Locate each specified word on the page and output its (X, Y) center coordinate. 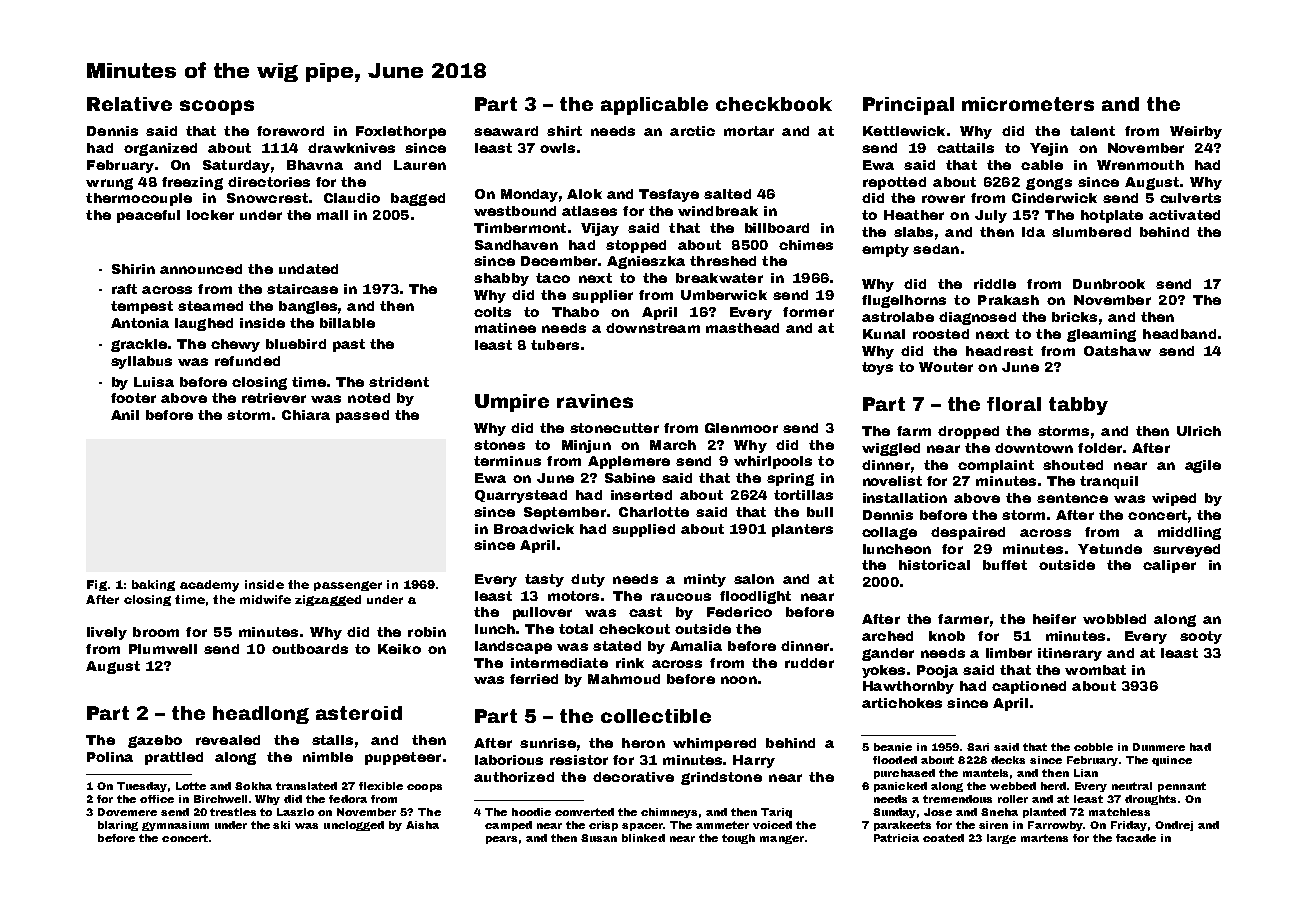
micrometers (1028, 104)
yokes (883, 671)
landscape (513, 647)
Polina (110, 757)
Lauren (420, 165)
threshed (723, 261)
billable (347, 323)
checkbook (774, 104)
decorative (633, 777)
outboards (310, 649)
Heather (914, 215)
